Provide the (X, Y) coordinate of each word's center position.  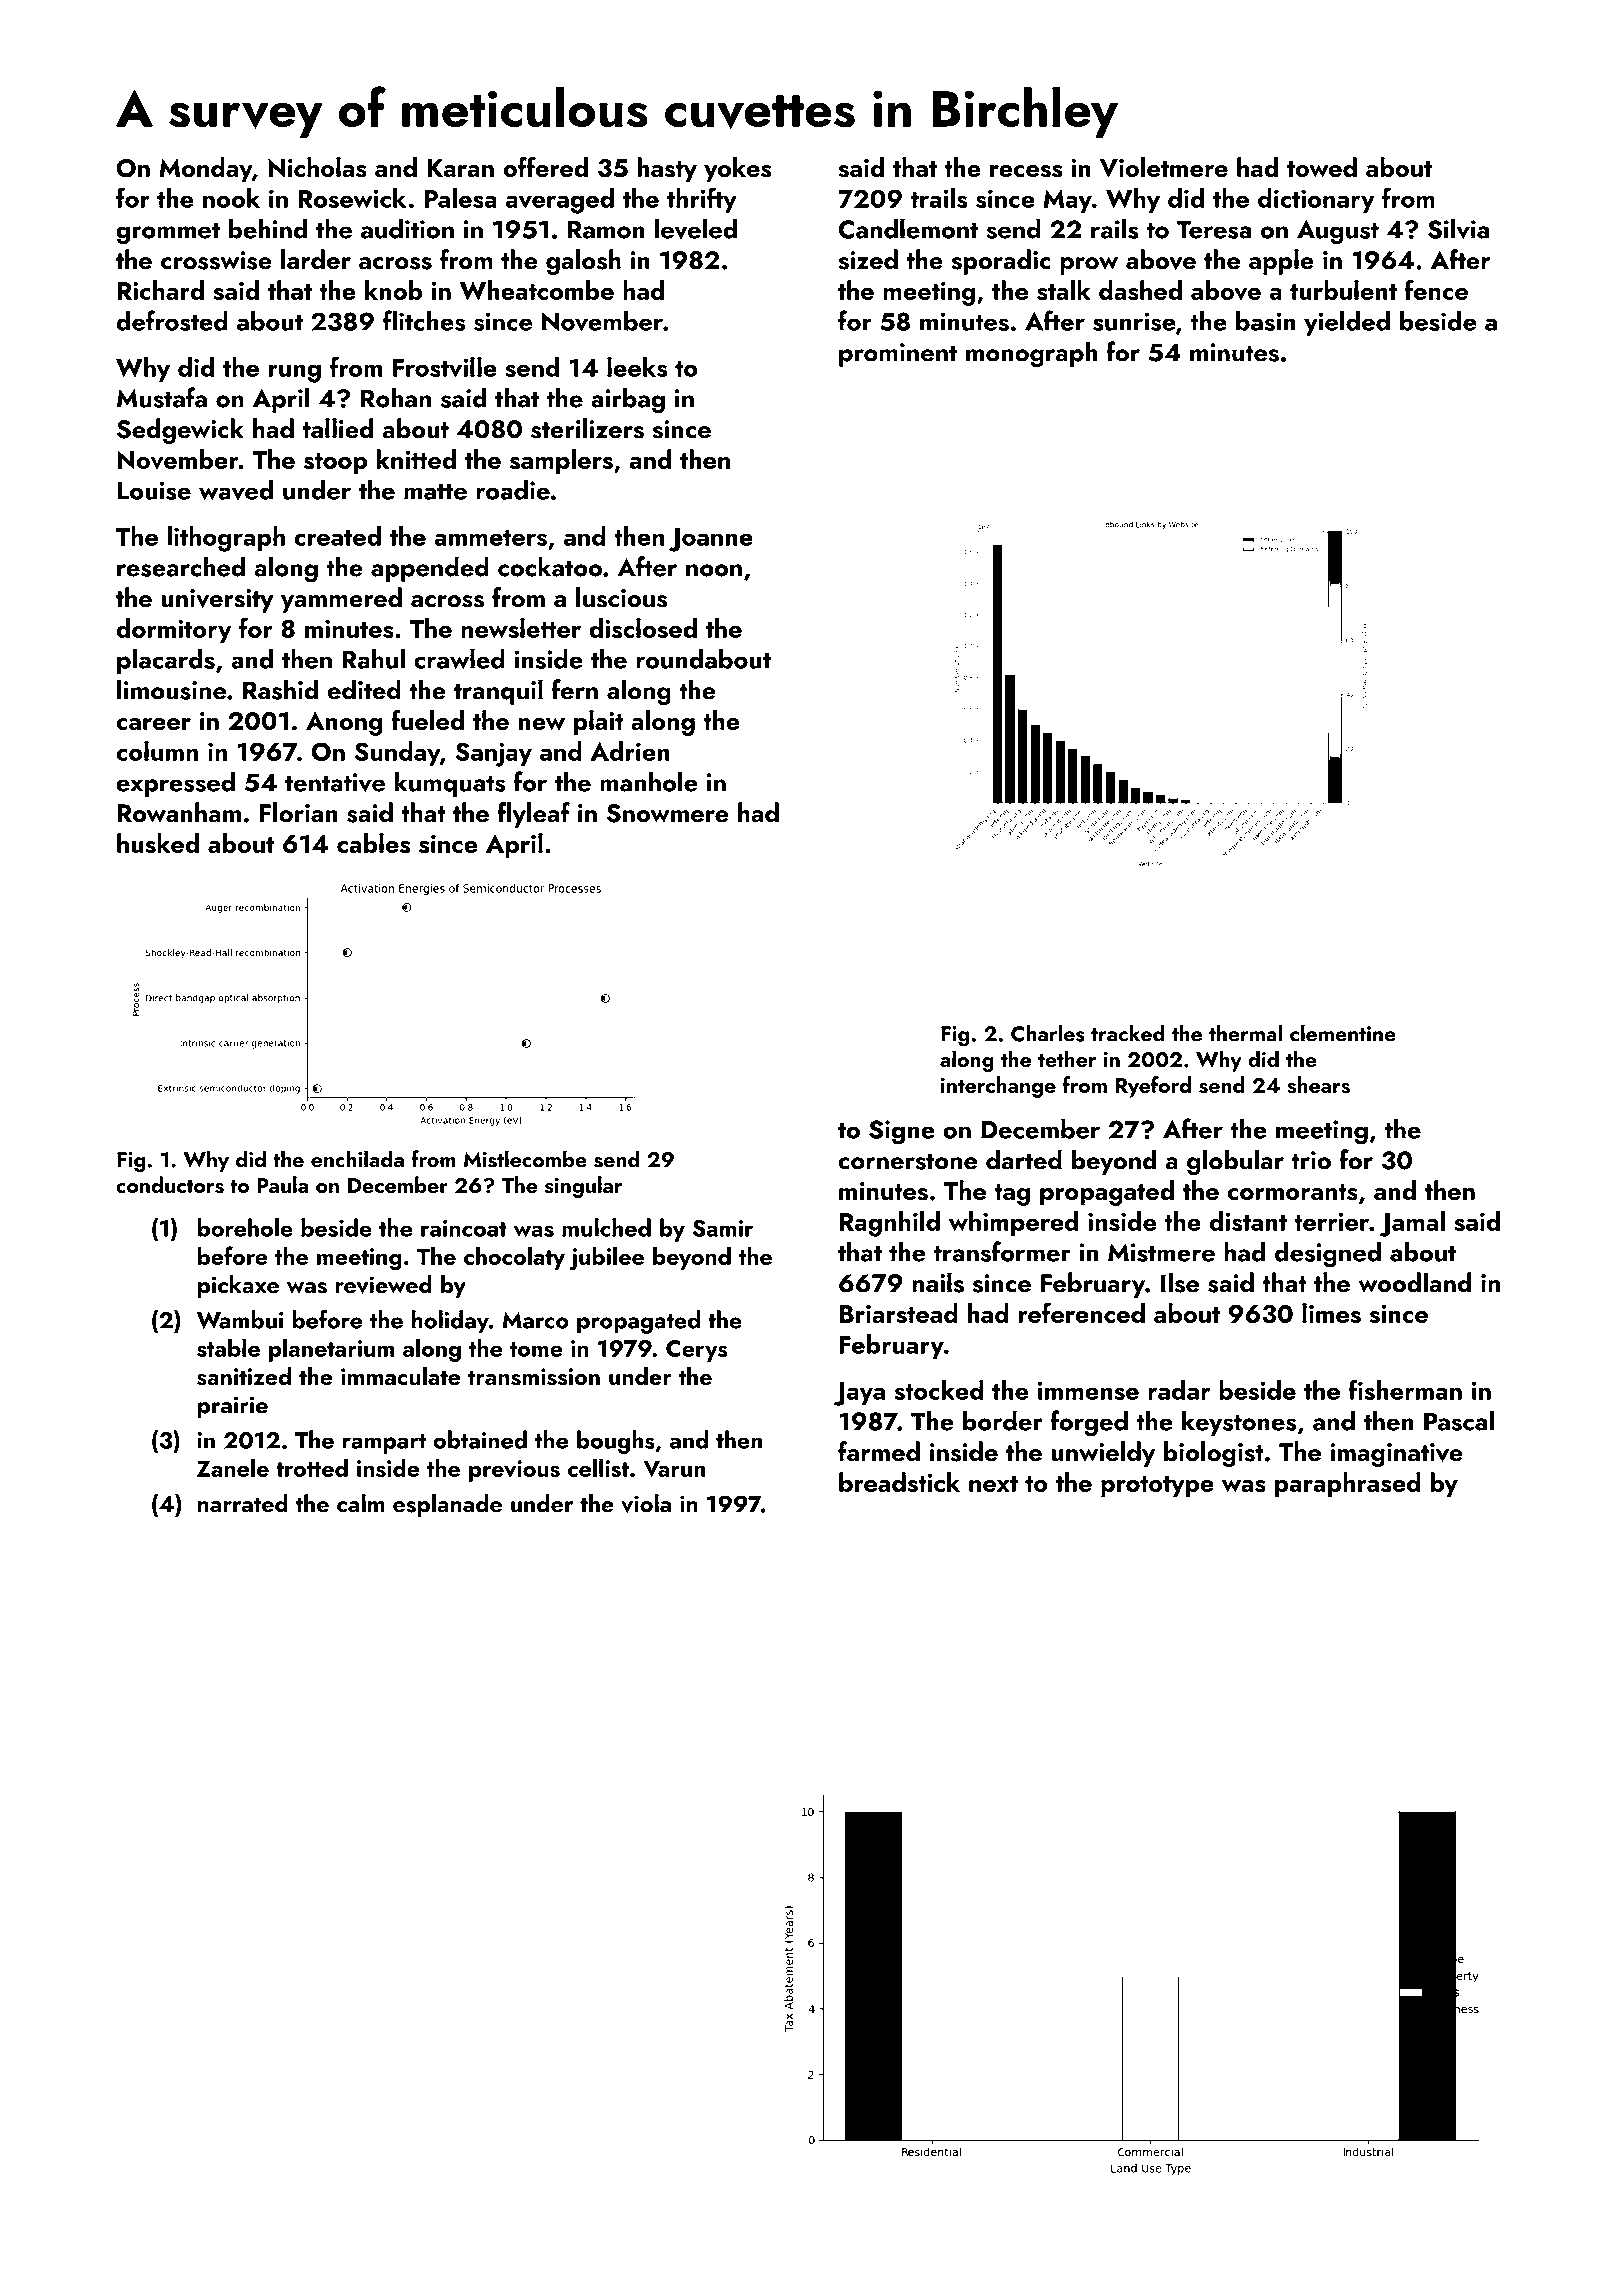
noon (714, 570)
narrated (243, 1503)
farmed (879, 1451)
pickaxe (238, 1286)
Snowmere (667, 813)
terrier (1331, 1221)
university (217, 601)
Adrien (629, 751)
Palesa (460, 198)
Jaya (859, 1394)
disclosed (643, 628)
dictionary (1316, 200)
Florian (299, 812)
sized (868, 259)
